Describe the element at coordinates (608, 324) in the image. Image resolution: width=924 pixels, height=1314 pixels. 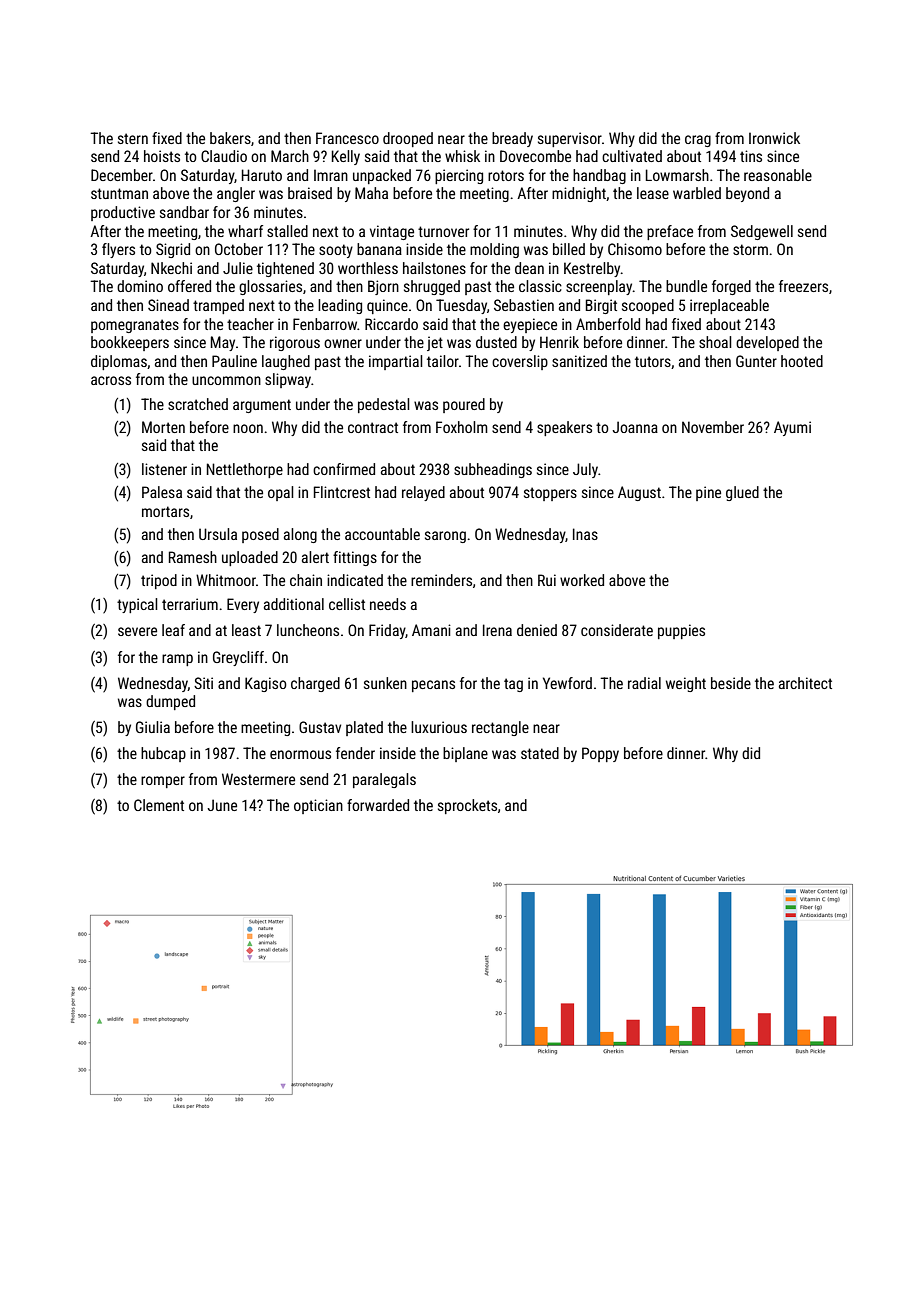
I see `Amberfold` at that location.
